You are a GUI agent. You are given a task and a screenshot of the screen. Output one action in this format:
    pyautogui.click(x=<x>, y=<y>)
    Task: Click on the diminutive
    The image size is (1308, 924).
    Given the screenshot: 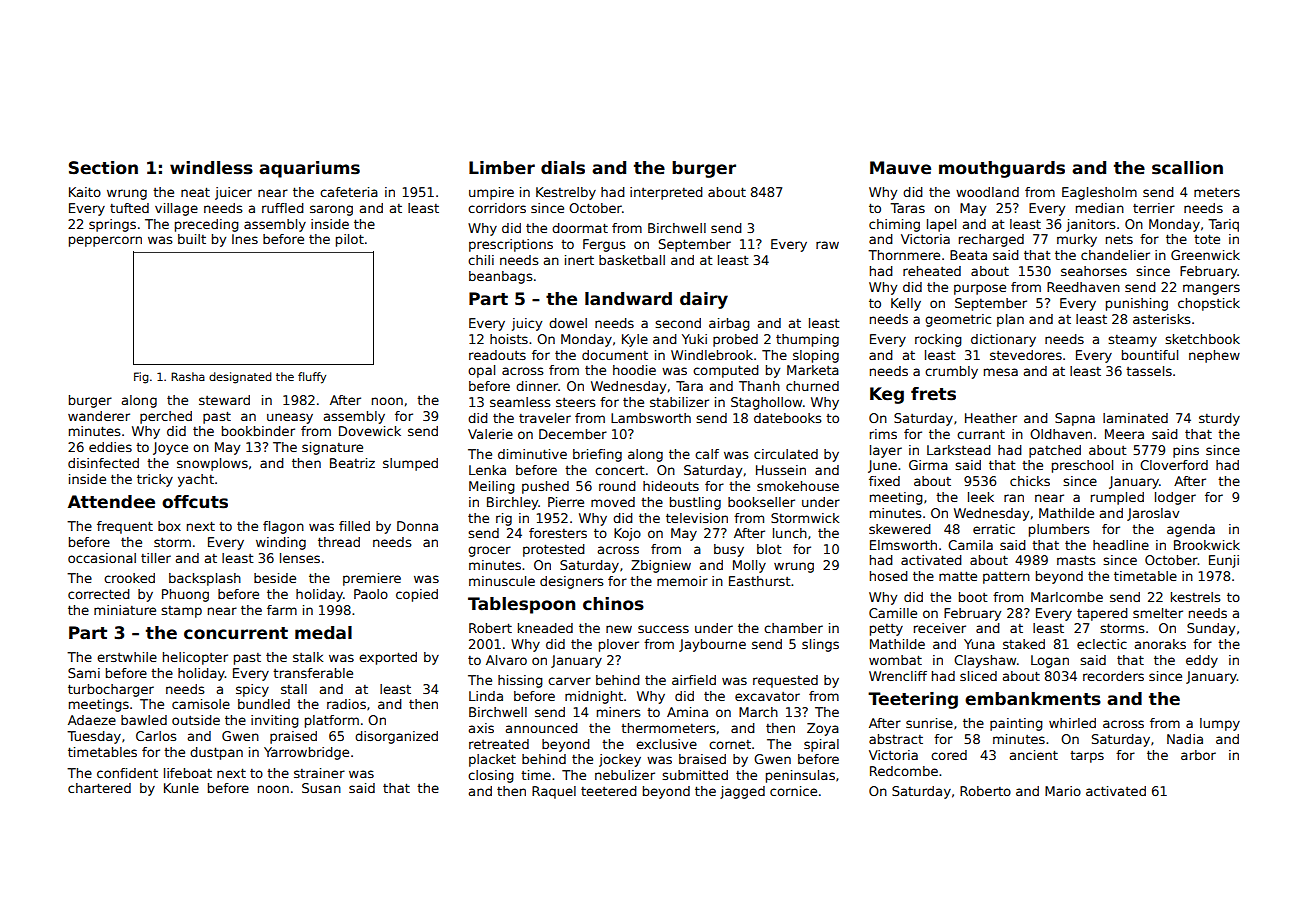 What is the action you would take?
    pyautogui.click(x=532, y=454)
